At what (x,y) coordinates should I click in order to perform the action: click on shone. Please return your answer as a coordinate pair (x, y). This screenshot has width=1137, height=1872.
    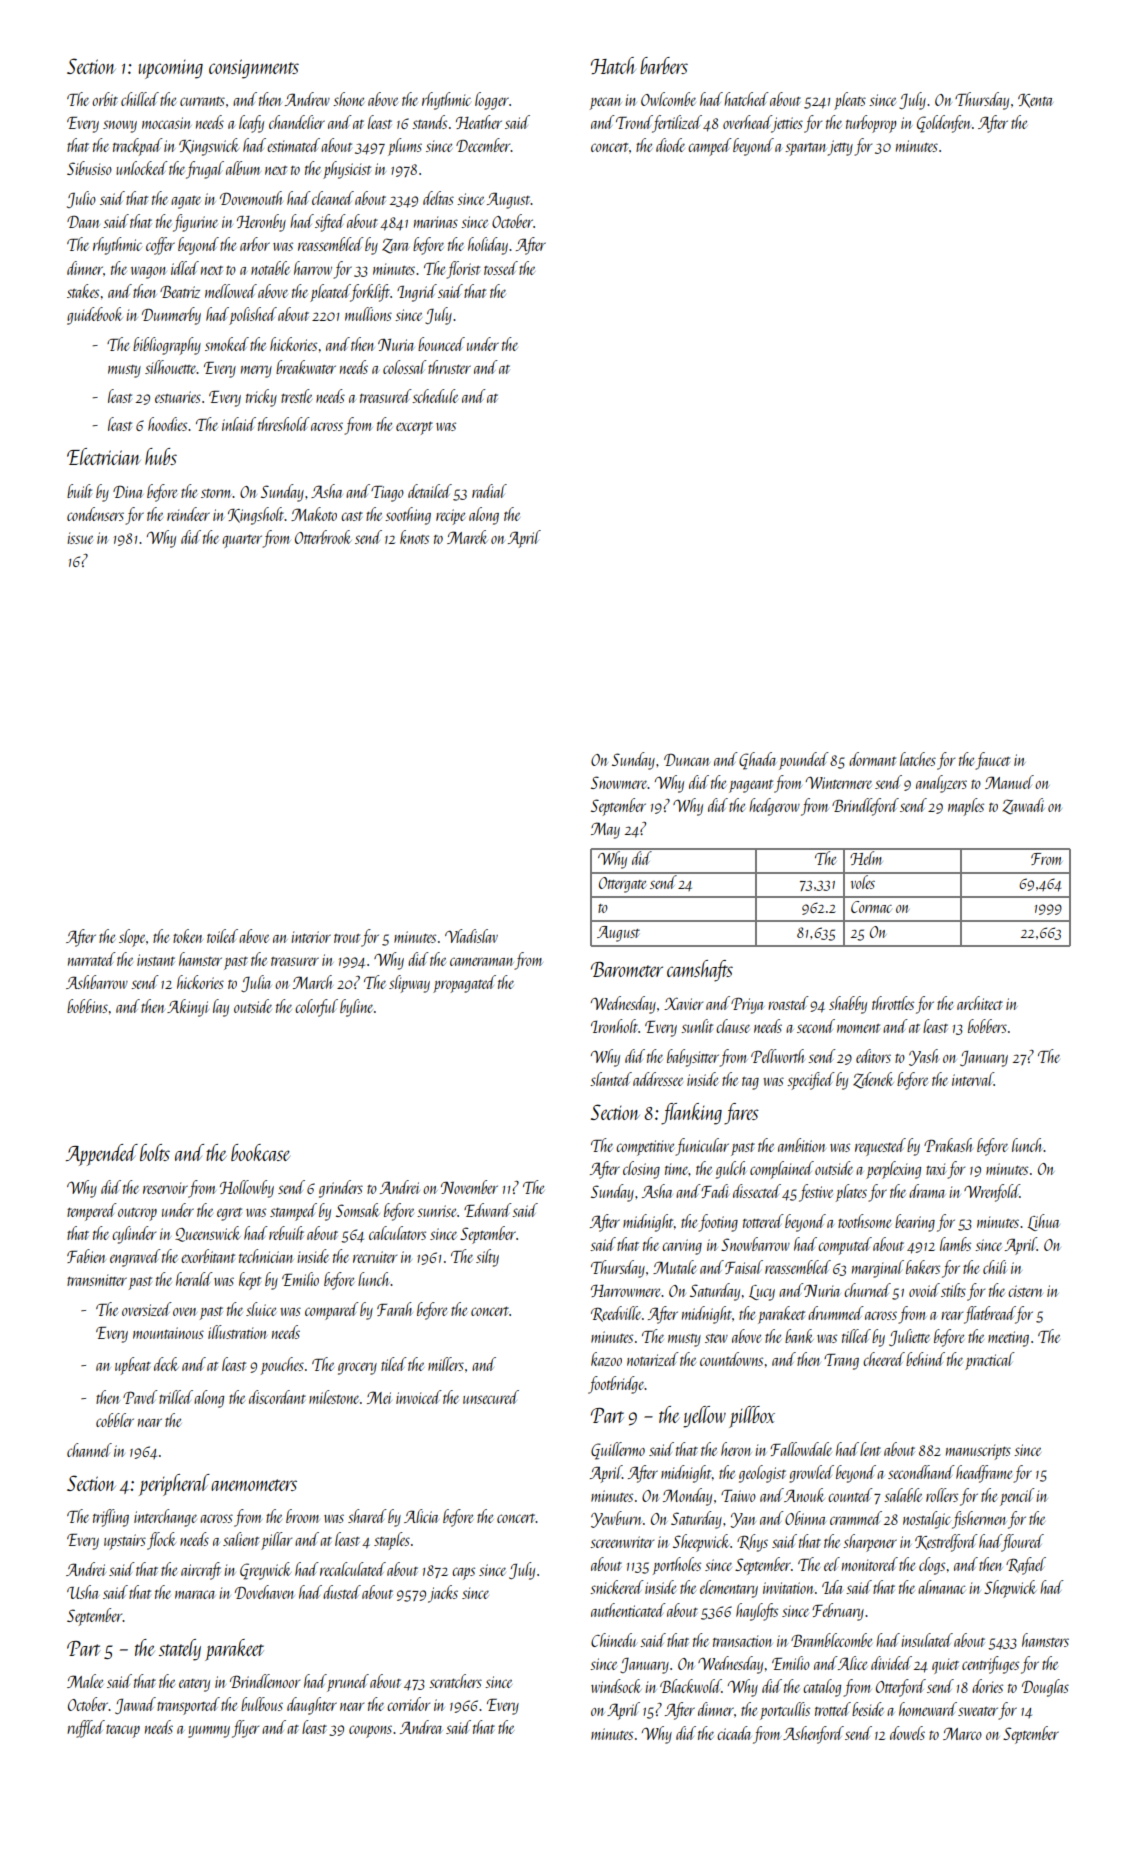
    Looking at the image, I should click on (348, 99).
